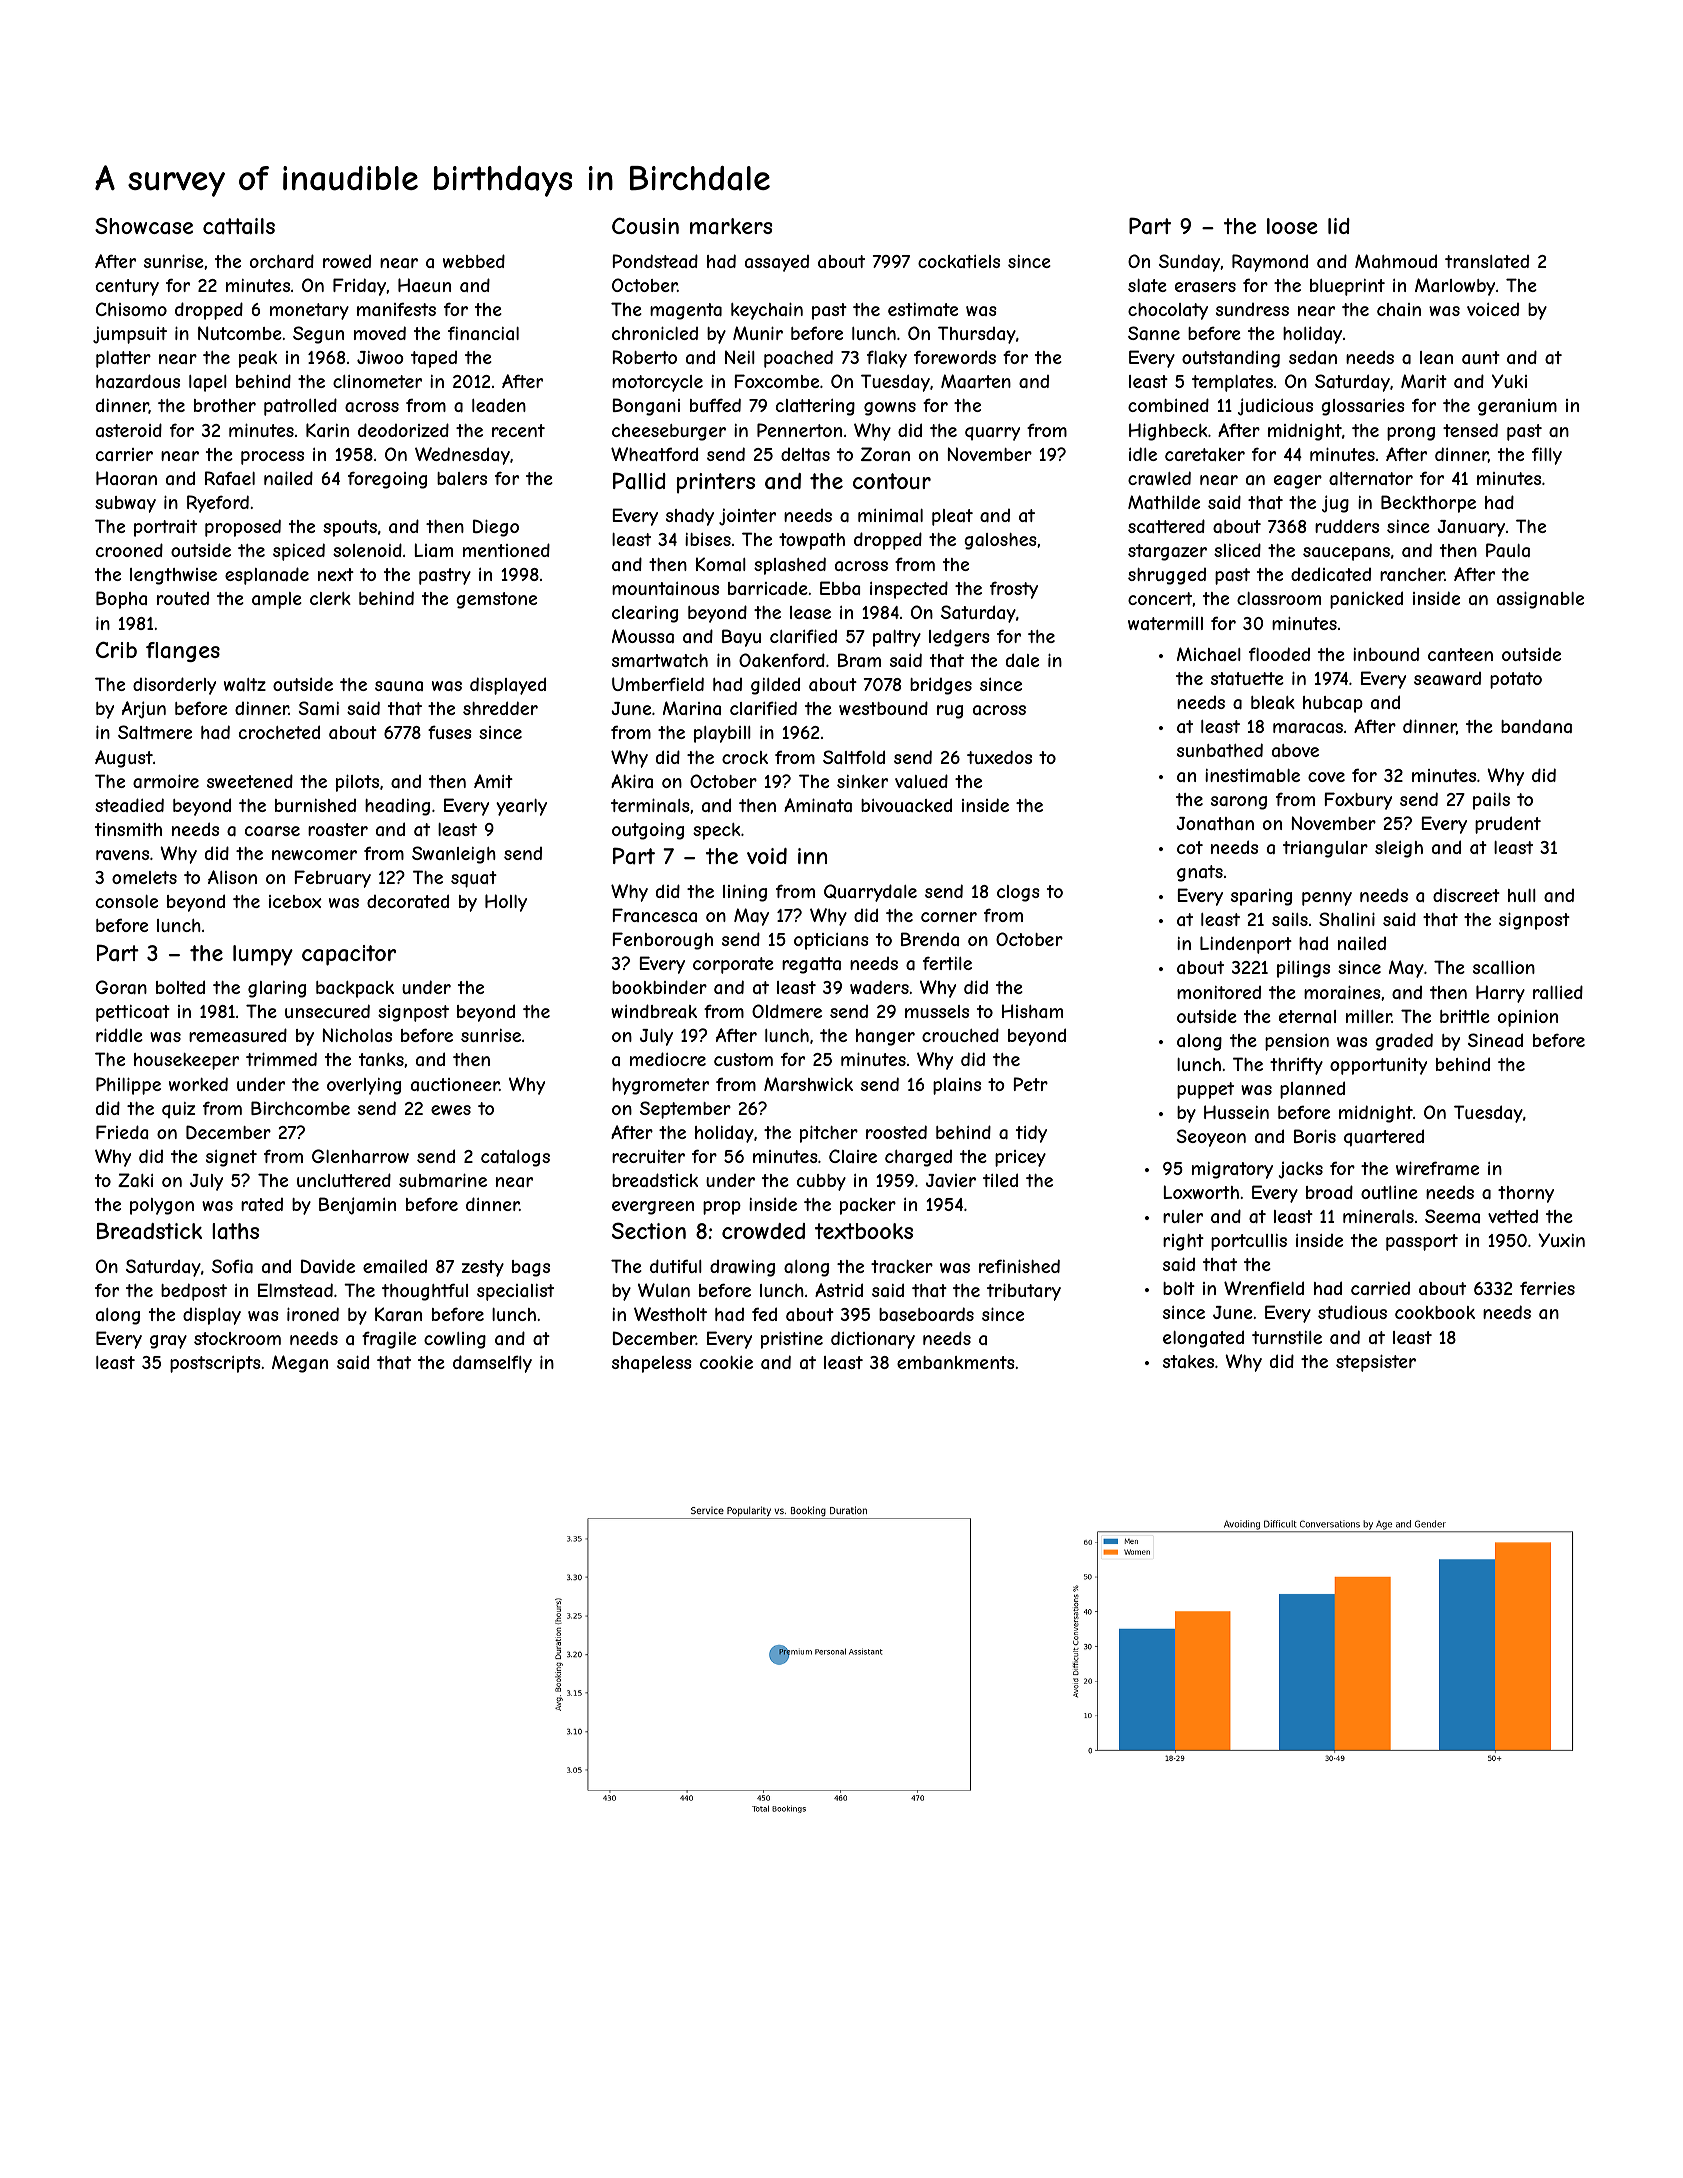 The height and width of the screenshot is (2178, 1683). Describe the element at coordinates (239, 226) in the screenshot. I see `cattails` at that location.
